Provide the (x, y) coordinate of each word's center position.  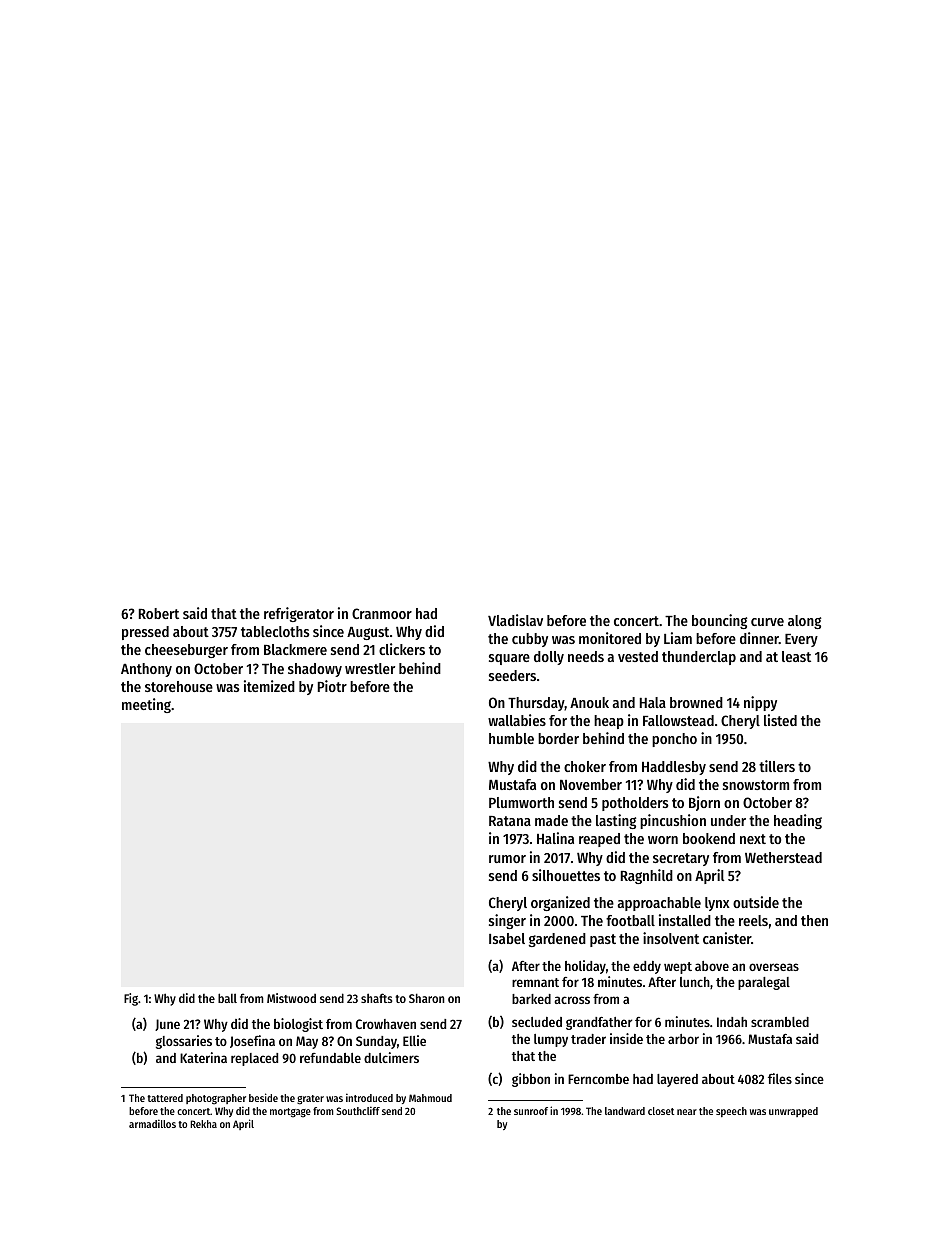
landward (625, 1111)
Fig (131, 999)
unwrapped (793, 1112)
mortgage (290, 1113)
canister (727, 938)
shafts (377, 998)
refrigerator (299, 614)
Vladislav (515, 620)
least (796, 656)
